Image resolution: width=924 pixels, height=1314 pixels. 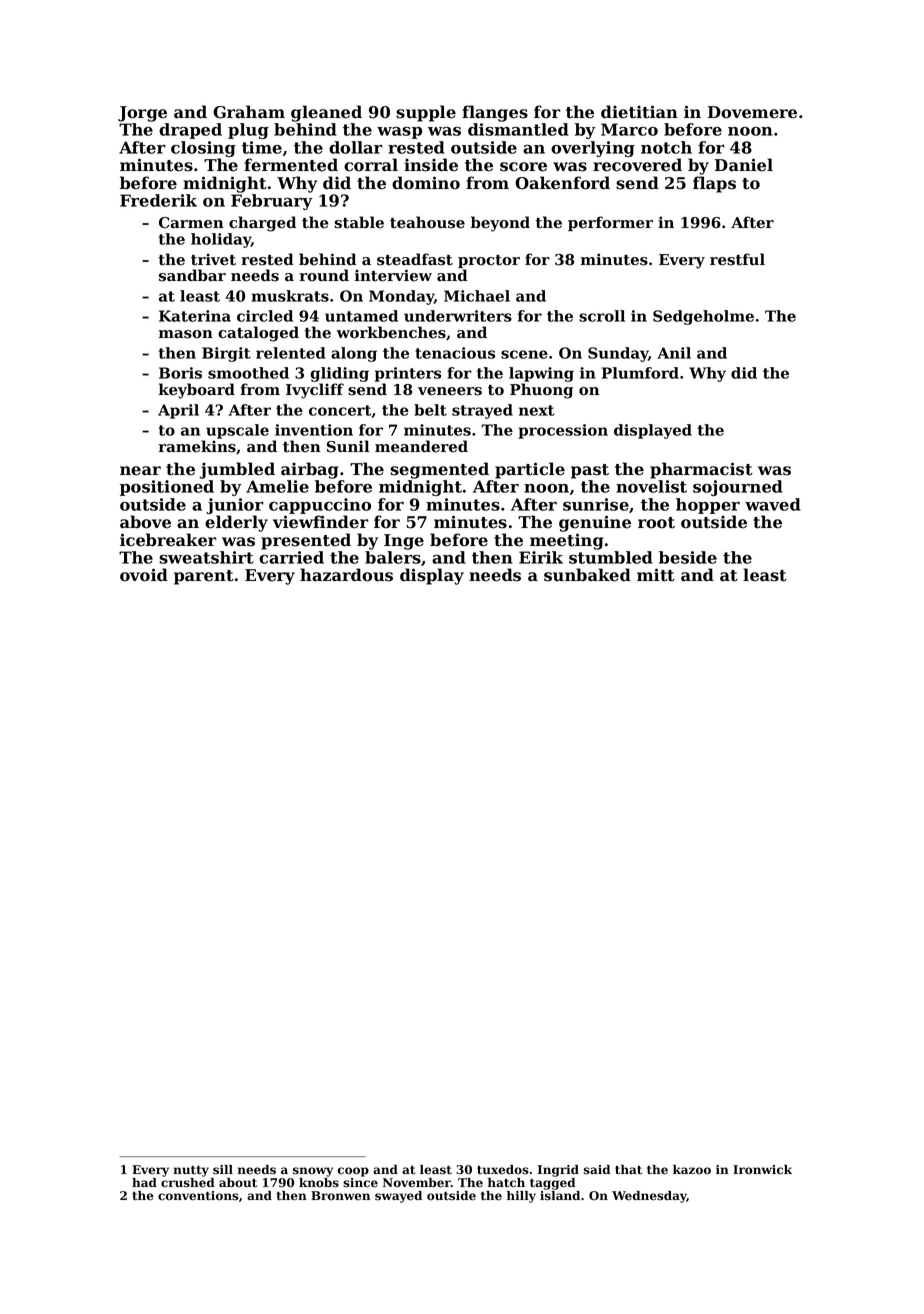 What do you see at coordinates (666, 147) in the page?
I see `notch` at bounding box center [666, 147].
